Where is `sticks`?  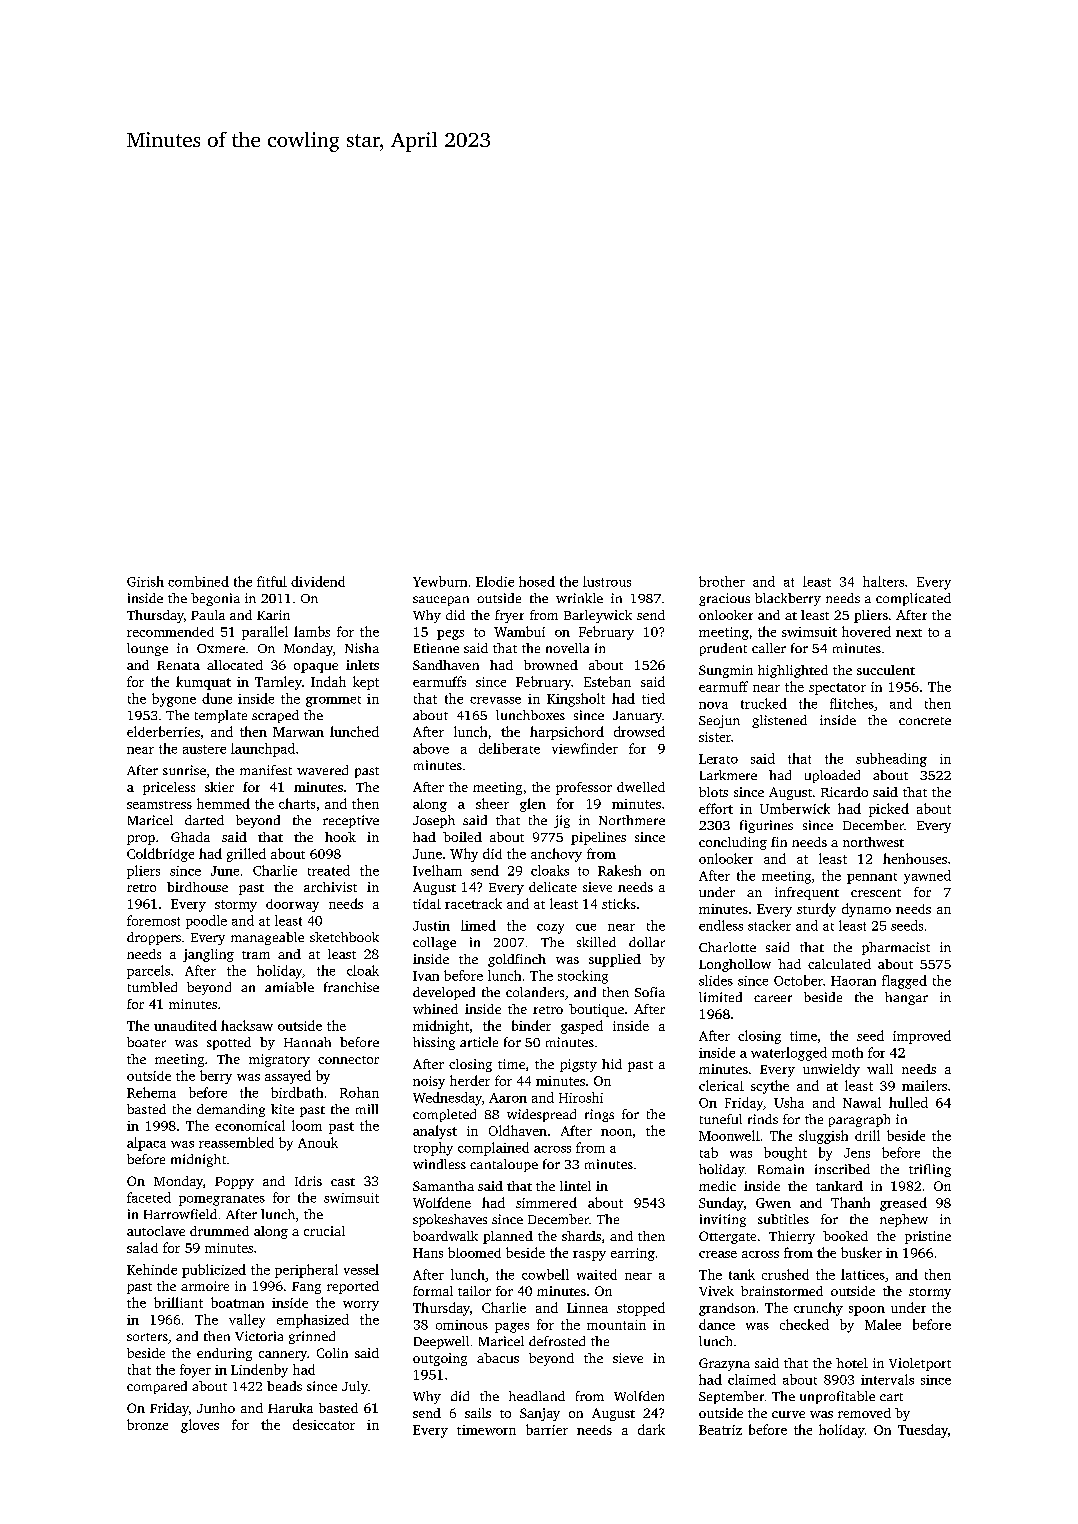
sticks is located at coordinates (619, 903).
